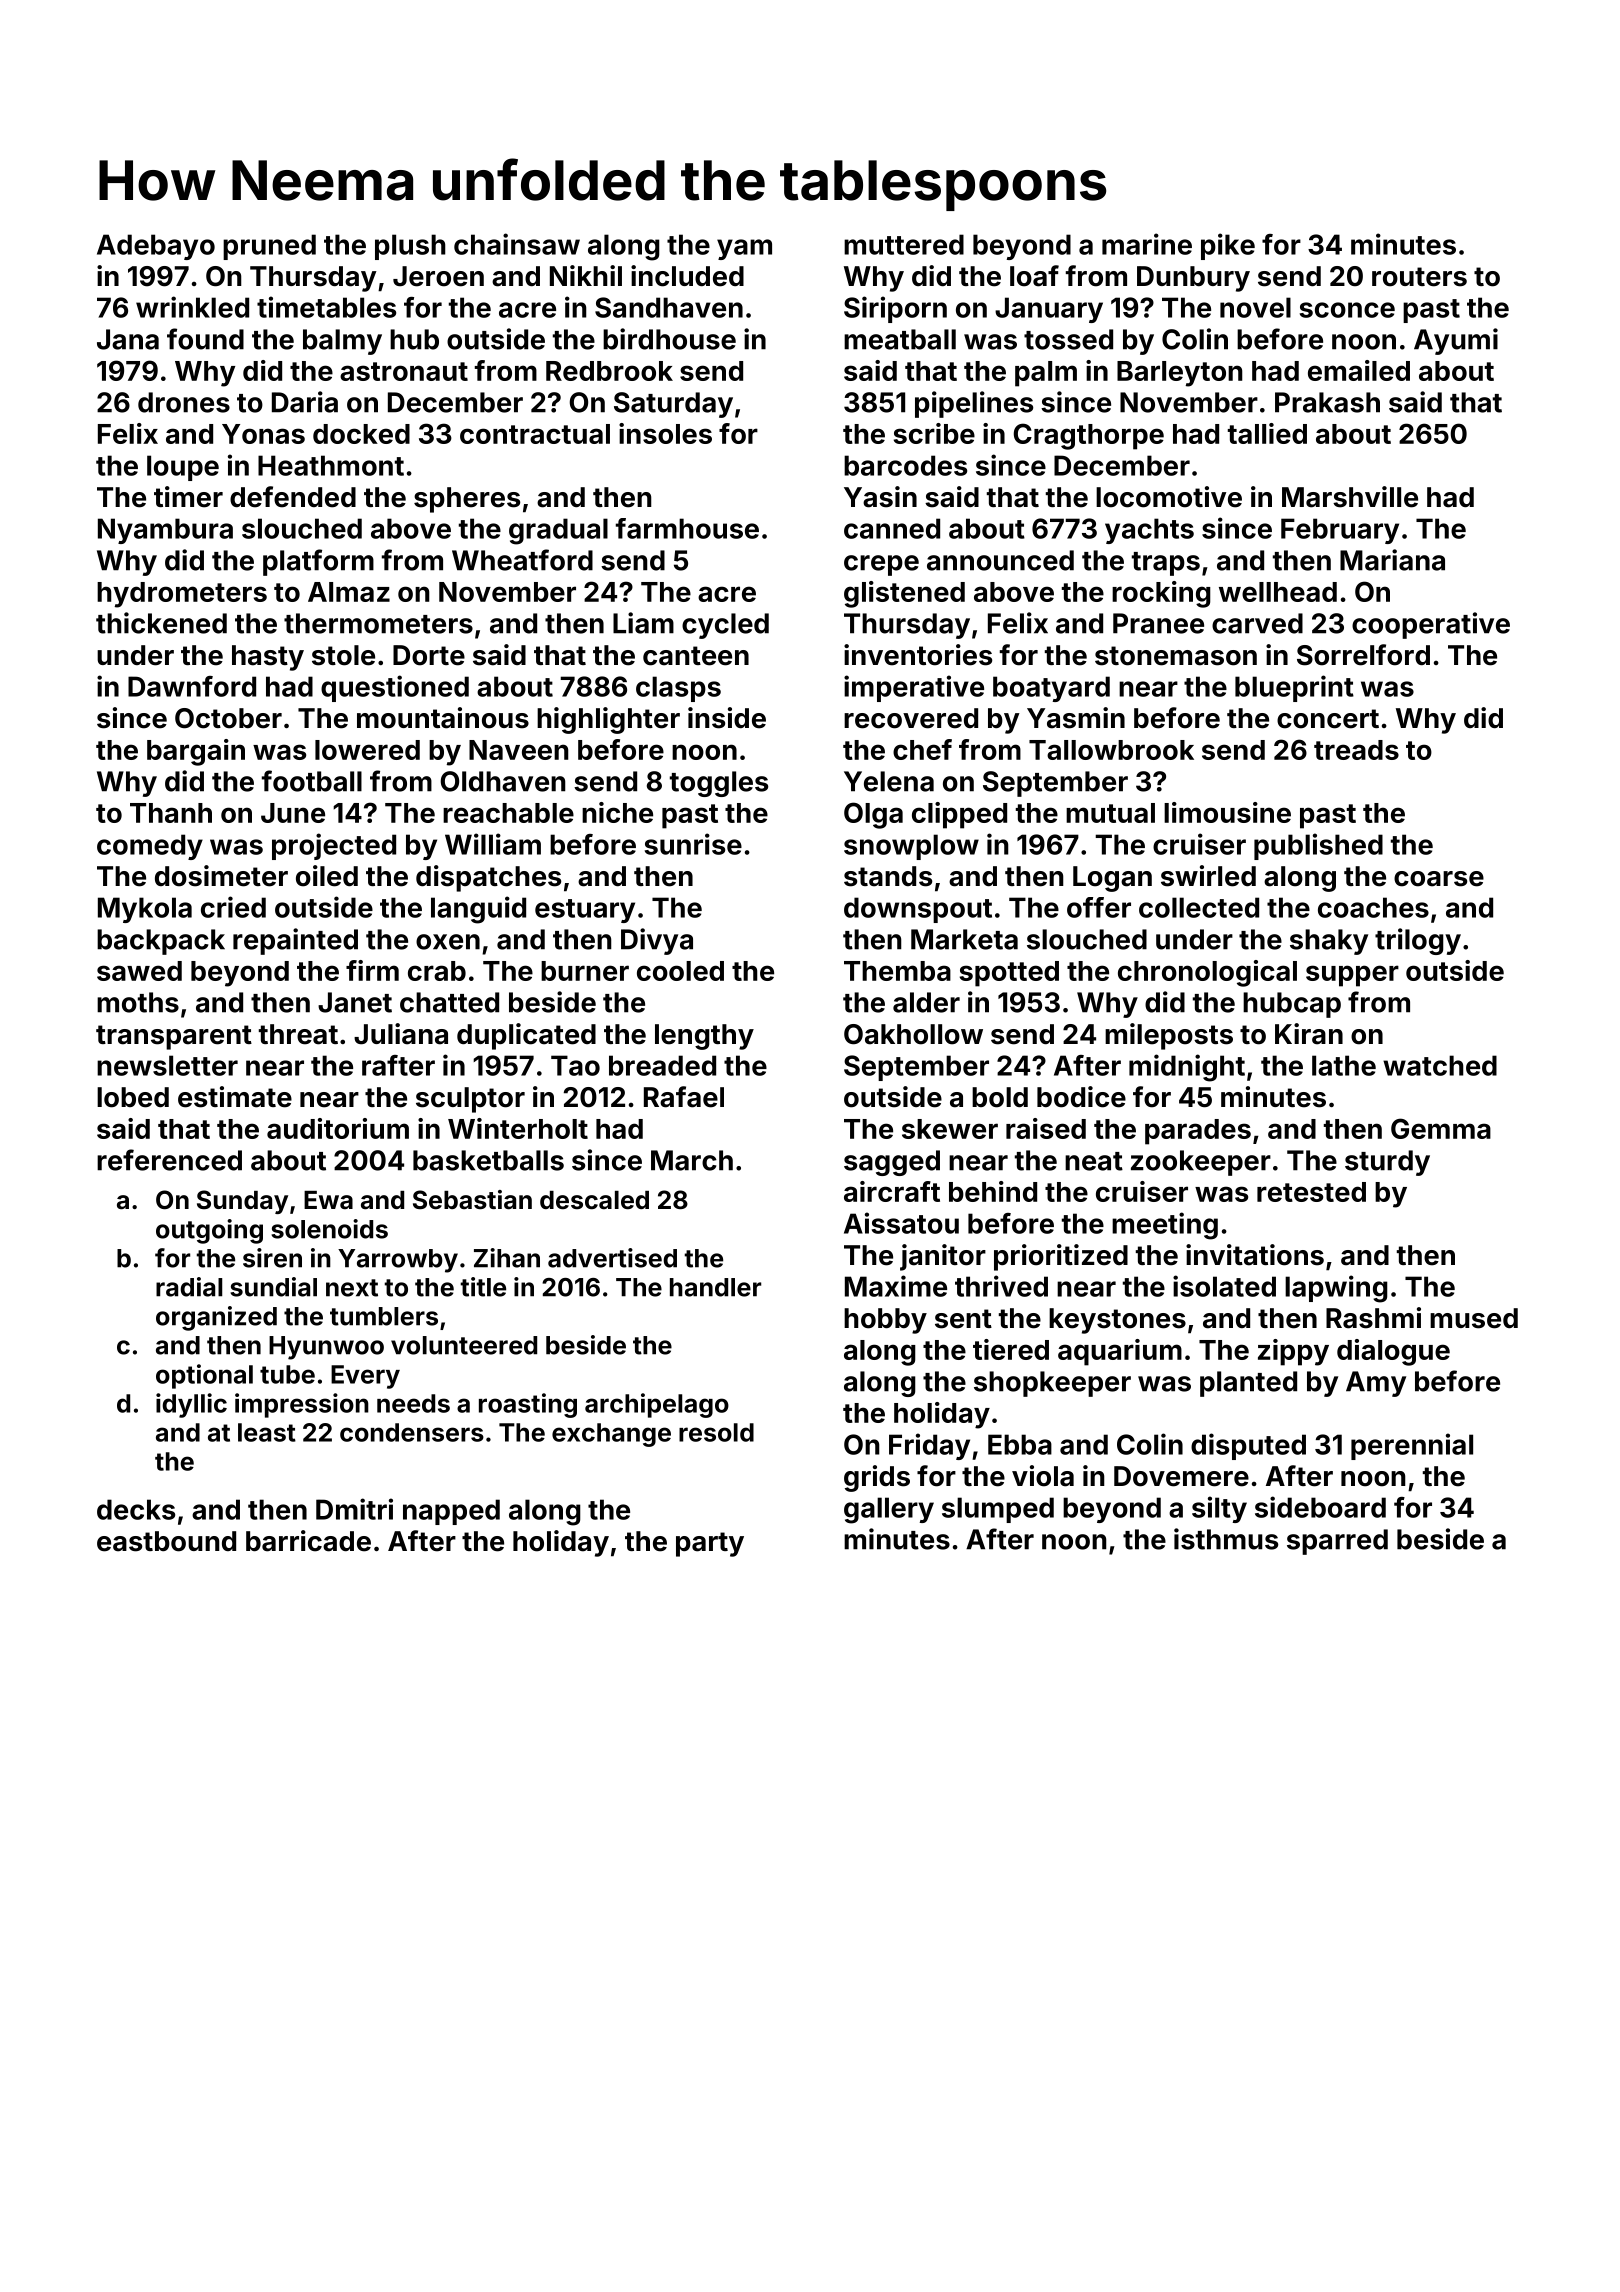  What do you see at coordinates (710, 1544) in the image?
I see `party` at bounding box center [710, 1544].
